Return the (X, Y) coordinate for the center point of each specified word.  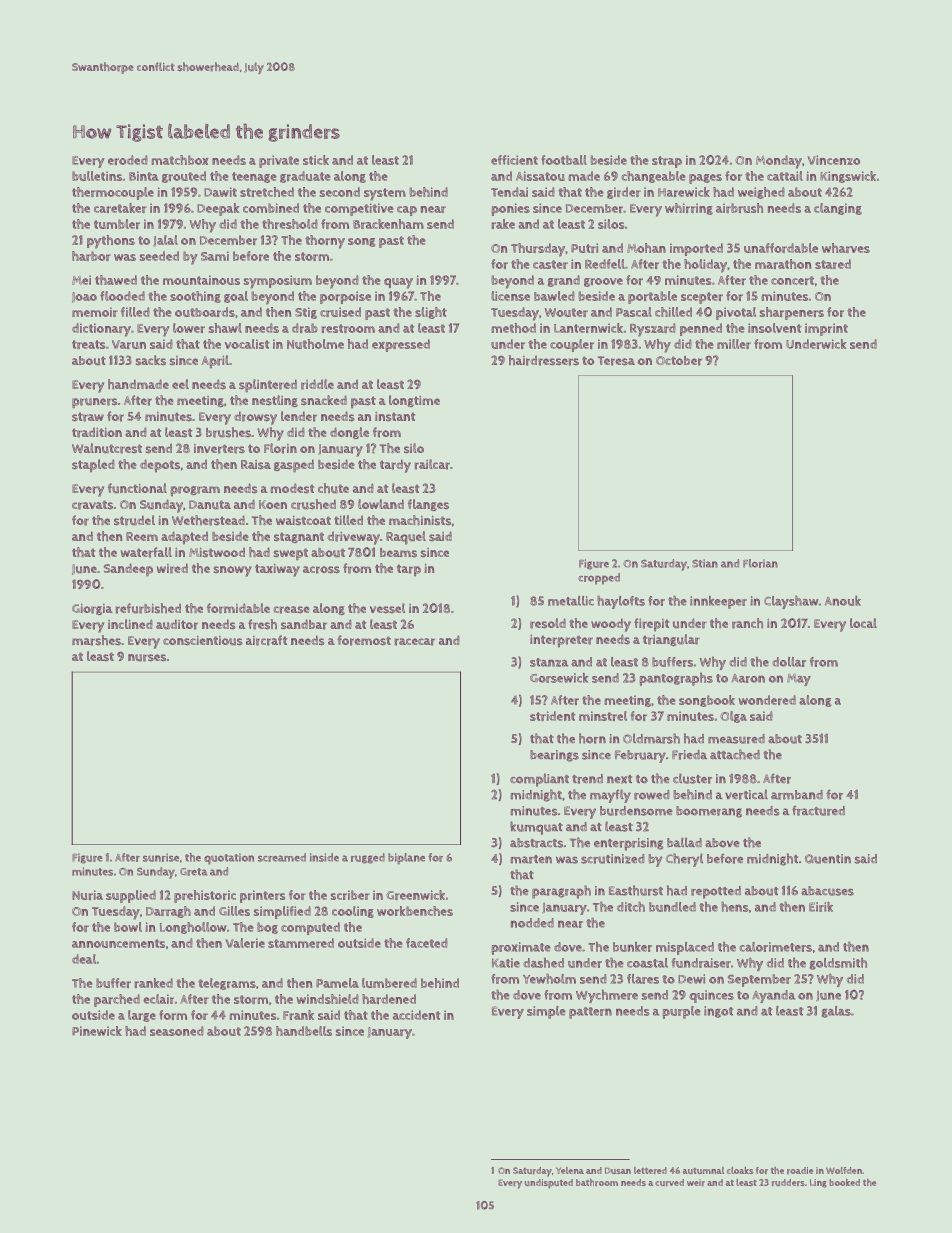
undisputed (548, 1183)
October (679, 361)
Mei (81, 280)
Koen (273, 504)
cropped (599, 579)
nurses (147, 658)
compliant (539, 780)
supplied (131, 896)
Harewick (684, 192)
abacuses (827, 891)
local (863, 623)
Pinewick (97, 1031)
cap (407, 211)
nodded (532, 923)
